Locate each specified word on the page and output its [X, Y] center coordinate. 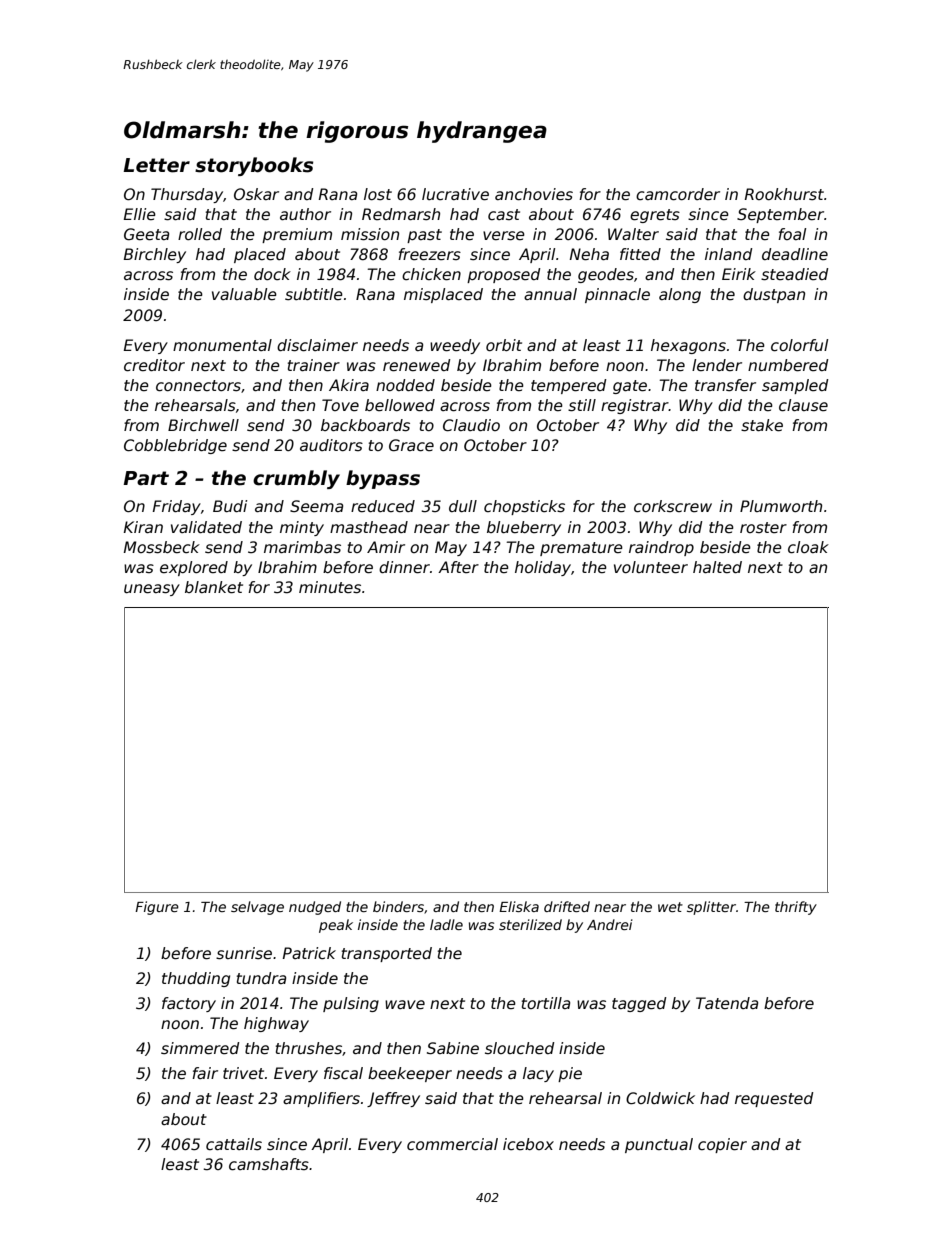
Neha [589, 254]
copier [722, 1145]
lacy [538, 1074]
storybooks [254, 166]
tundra [261, 978]
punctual [659, 1145]
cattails [234, 1144]
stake [762, 425]
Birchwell [203, 425]
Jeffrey [393, 1099]
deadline [795, 254]
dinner [404, 567]
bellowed [400, 405]
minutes [330, 587]
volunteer [651, 567]
